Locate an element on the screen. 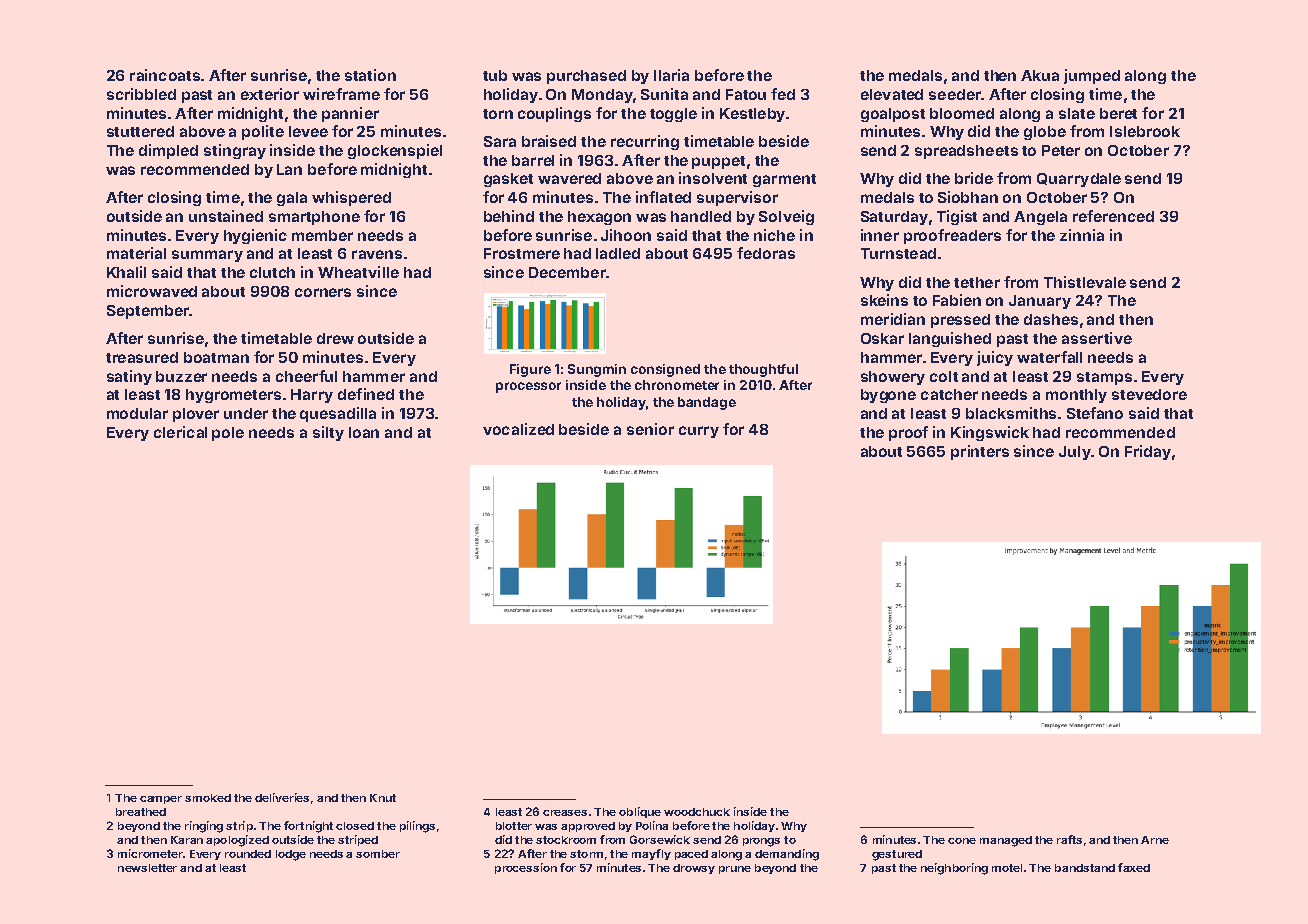 The image size is (1308, 924). woodchuck is located at coordinates (697, 812).
